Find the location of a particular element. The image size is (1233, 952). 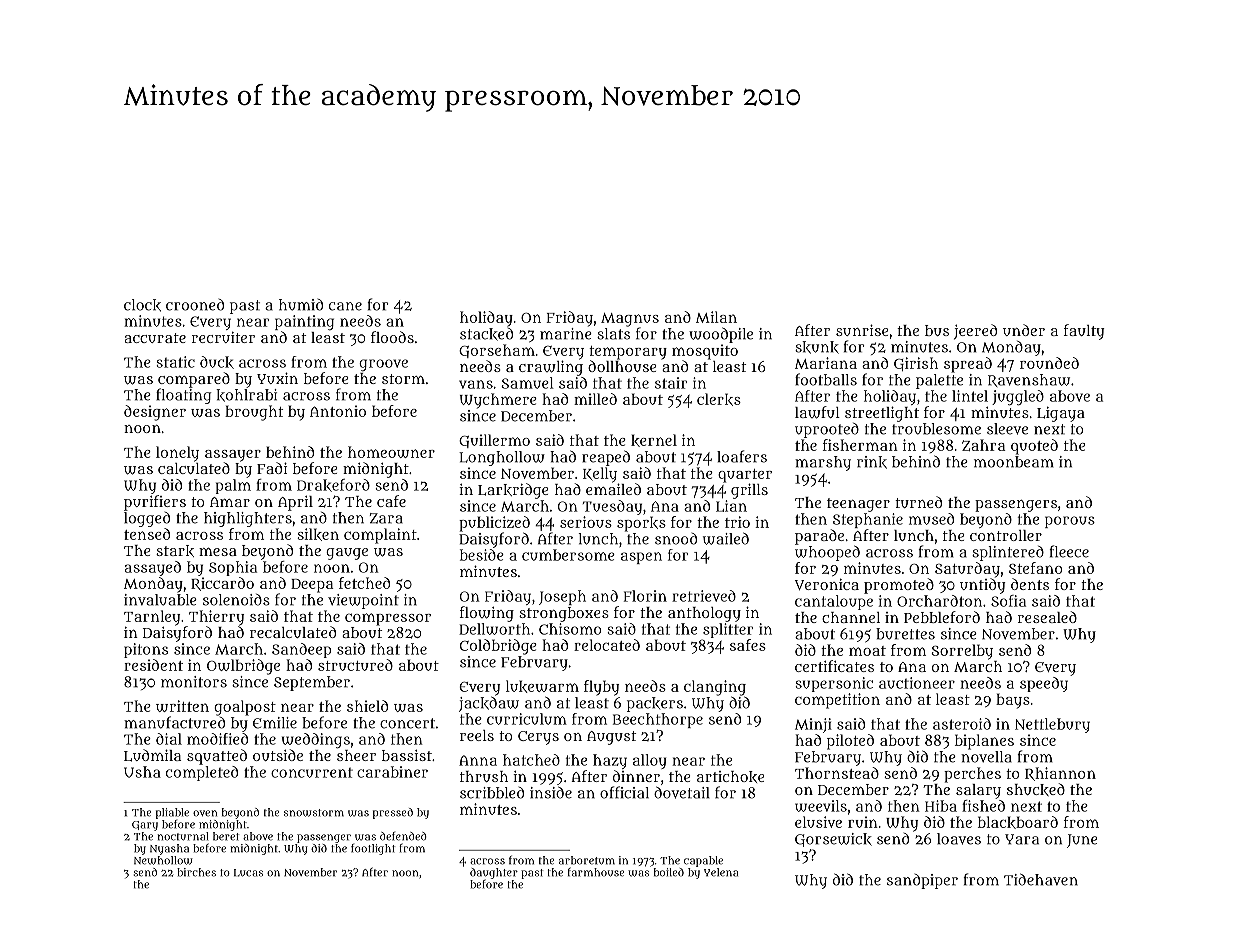

defended is located at coordinates (403, 836).
